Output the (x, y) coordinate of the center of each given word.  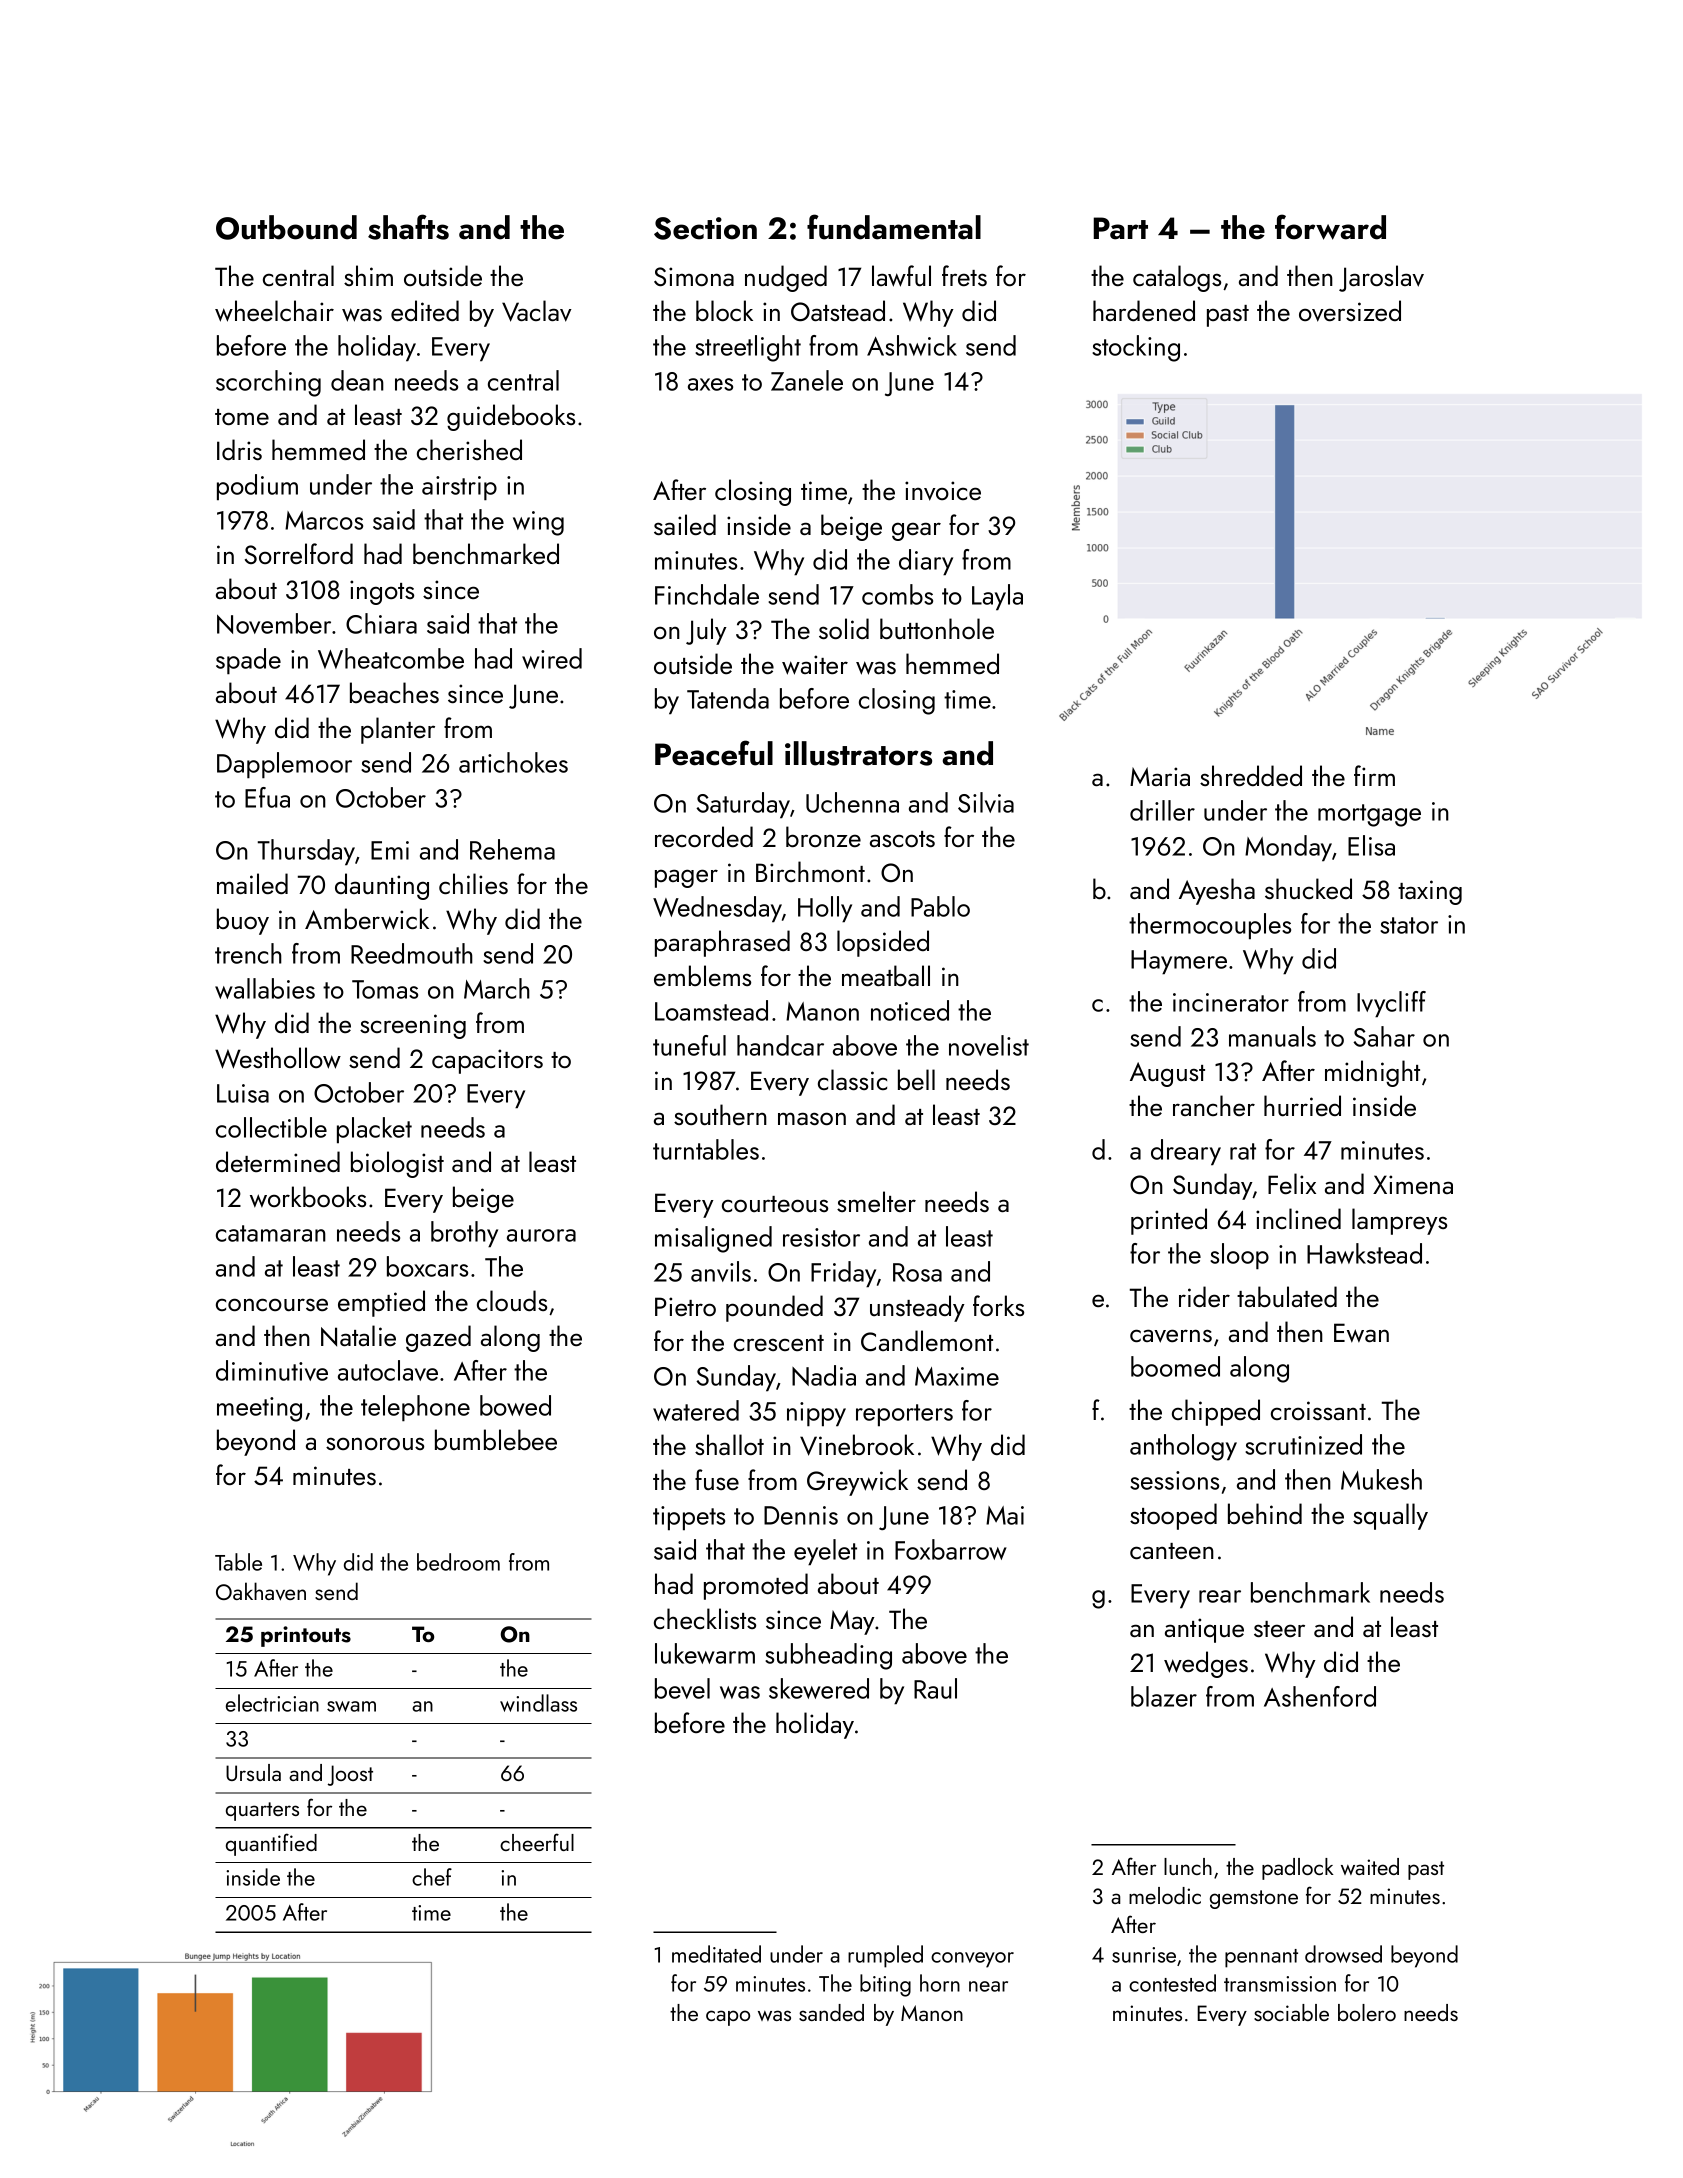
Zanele (807, 380)
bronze (823, 836)
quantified (271, 1844)
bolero (1367, 2012)
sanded (831, 2012)
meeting (259, 1409)
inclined (1298, 1218)
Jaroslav (1381, 278)
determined (278, 1161)
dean (357, 380)
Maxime (957, 1376)
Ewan (1361, 1333)
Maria (1160, 776)
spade (248, 661)
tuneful (689, 1045)
